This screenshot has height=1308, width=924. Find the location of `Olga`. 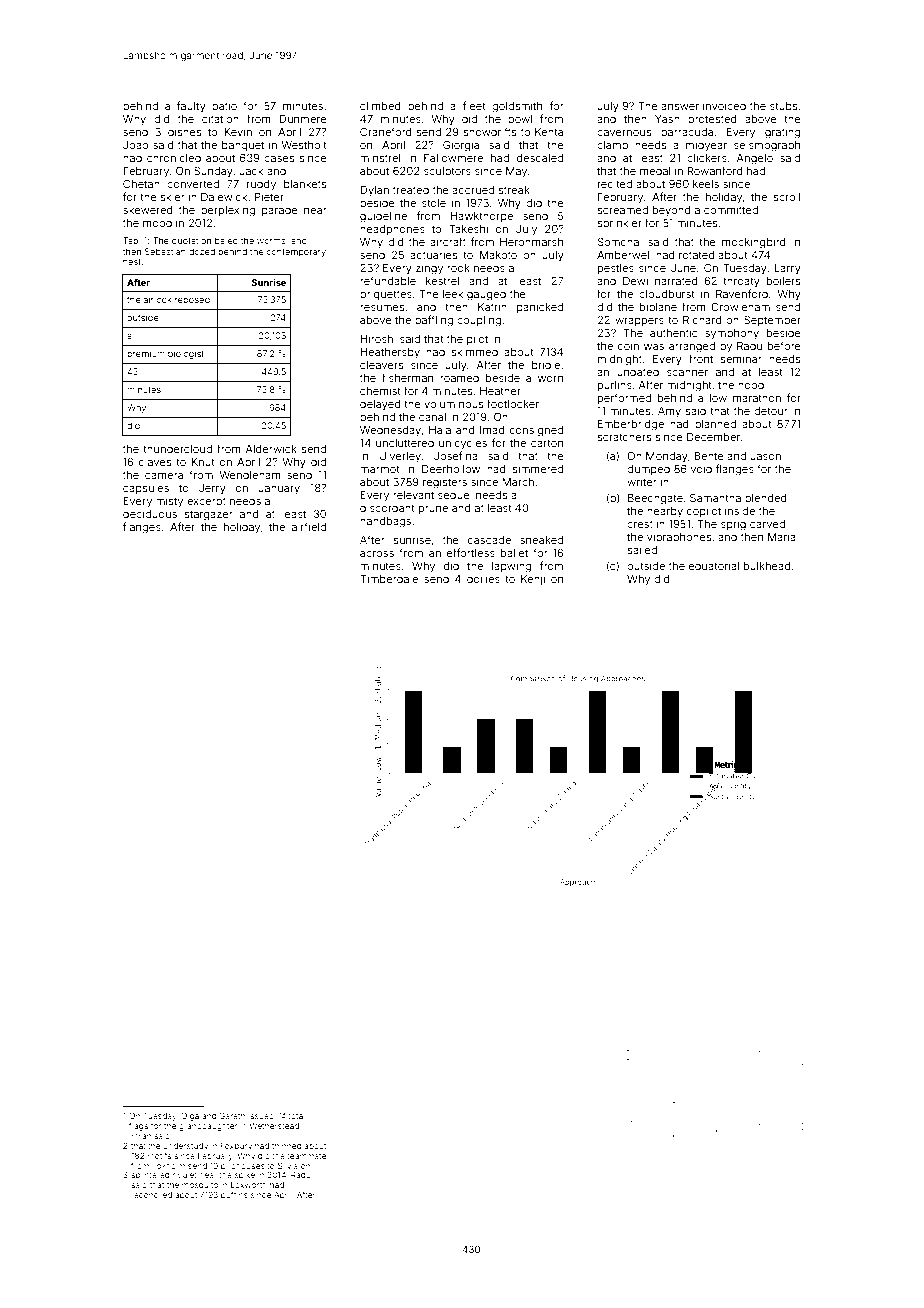

Olga is located at coordinates (190, 1116).
